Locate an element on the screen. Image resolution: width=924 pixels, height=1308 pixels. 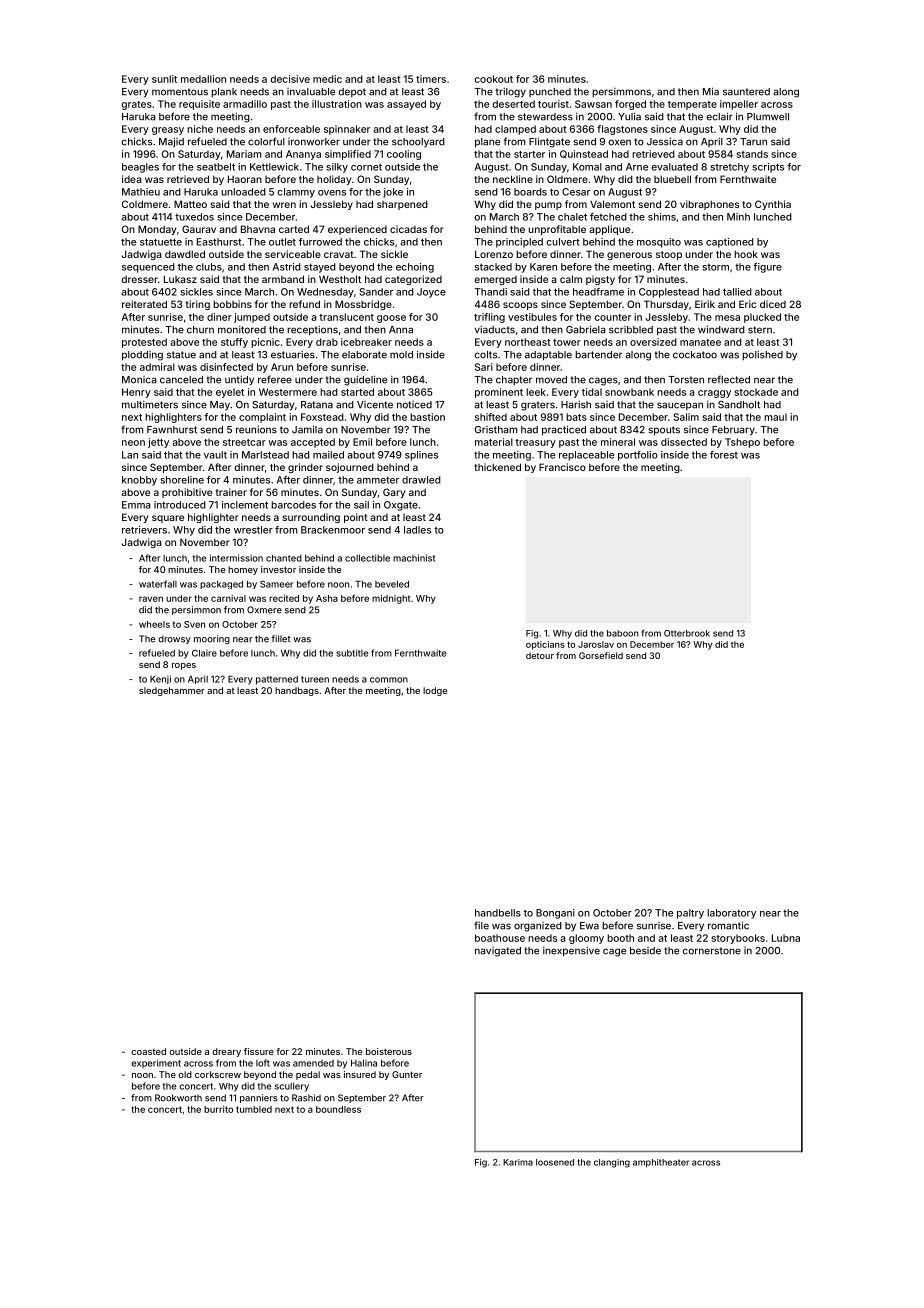
chalet is located at coordinates (572, 217).
